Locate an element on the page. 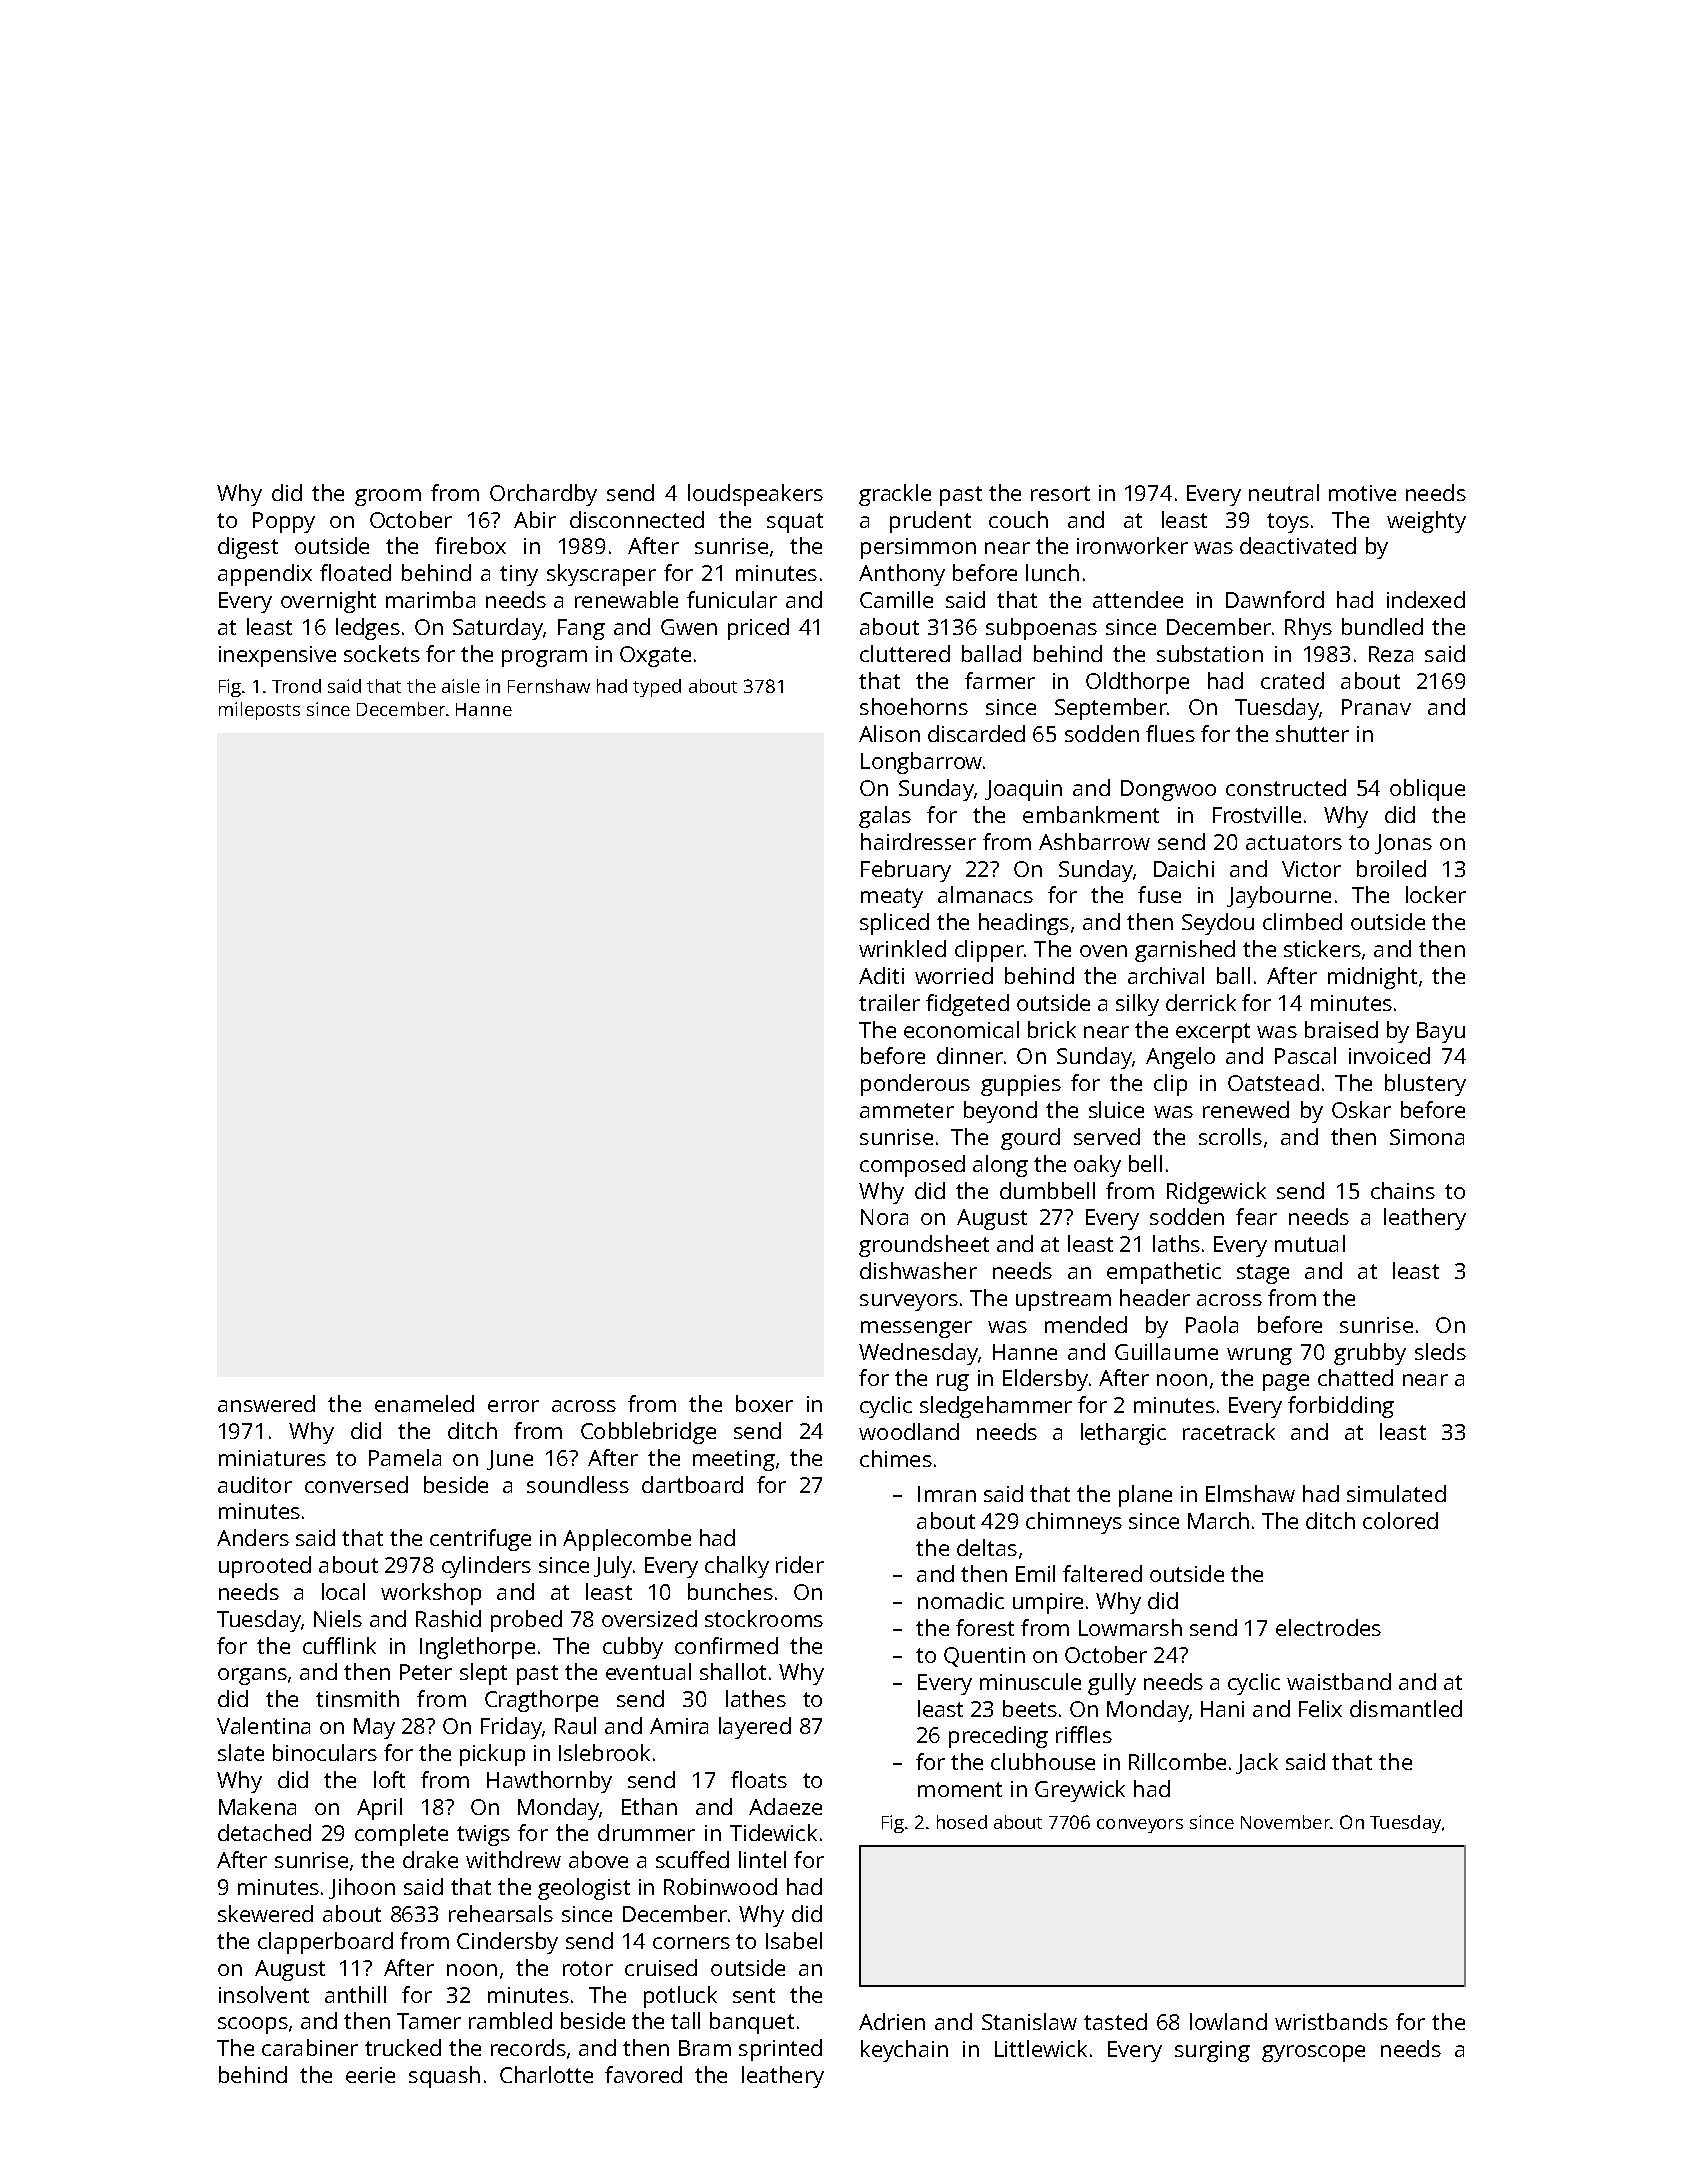  mileposts is located at coordinates (259, 711).
